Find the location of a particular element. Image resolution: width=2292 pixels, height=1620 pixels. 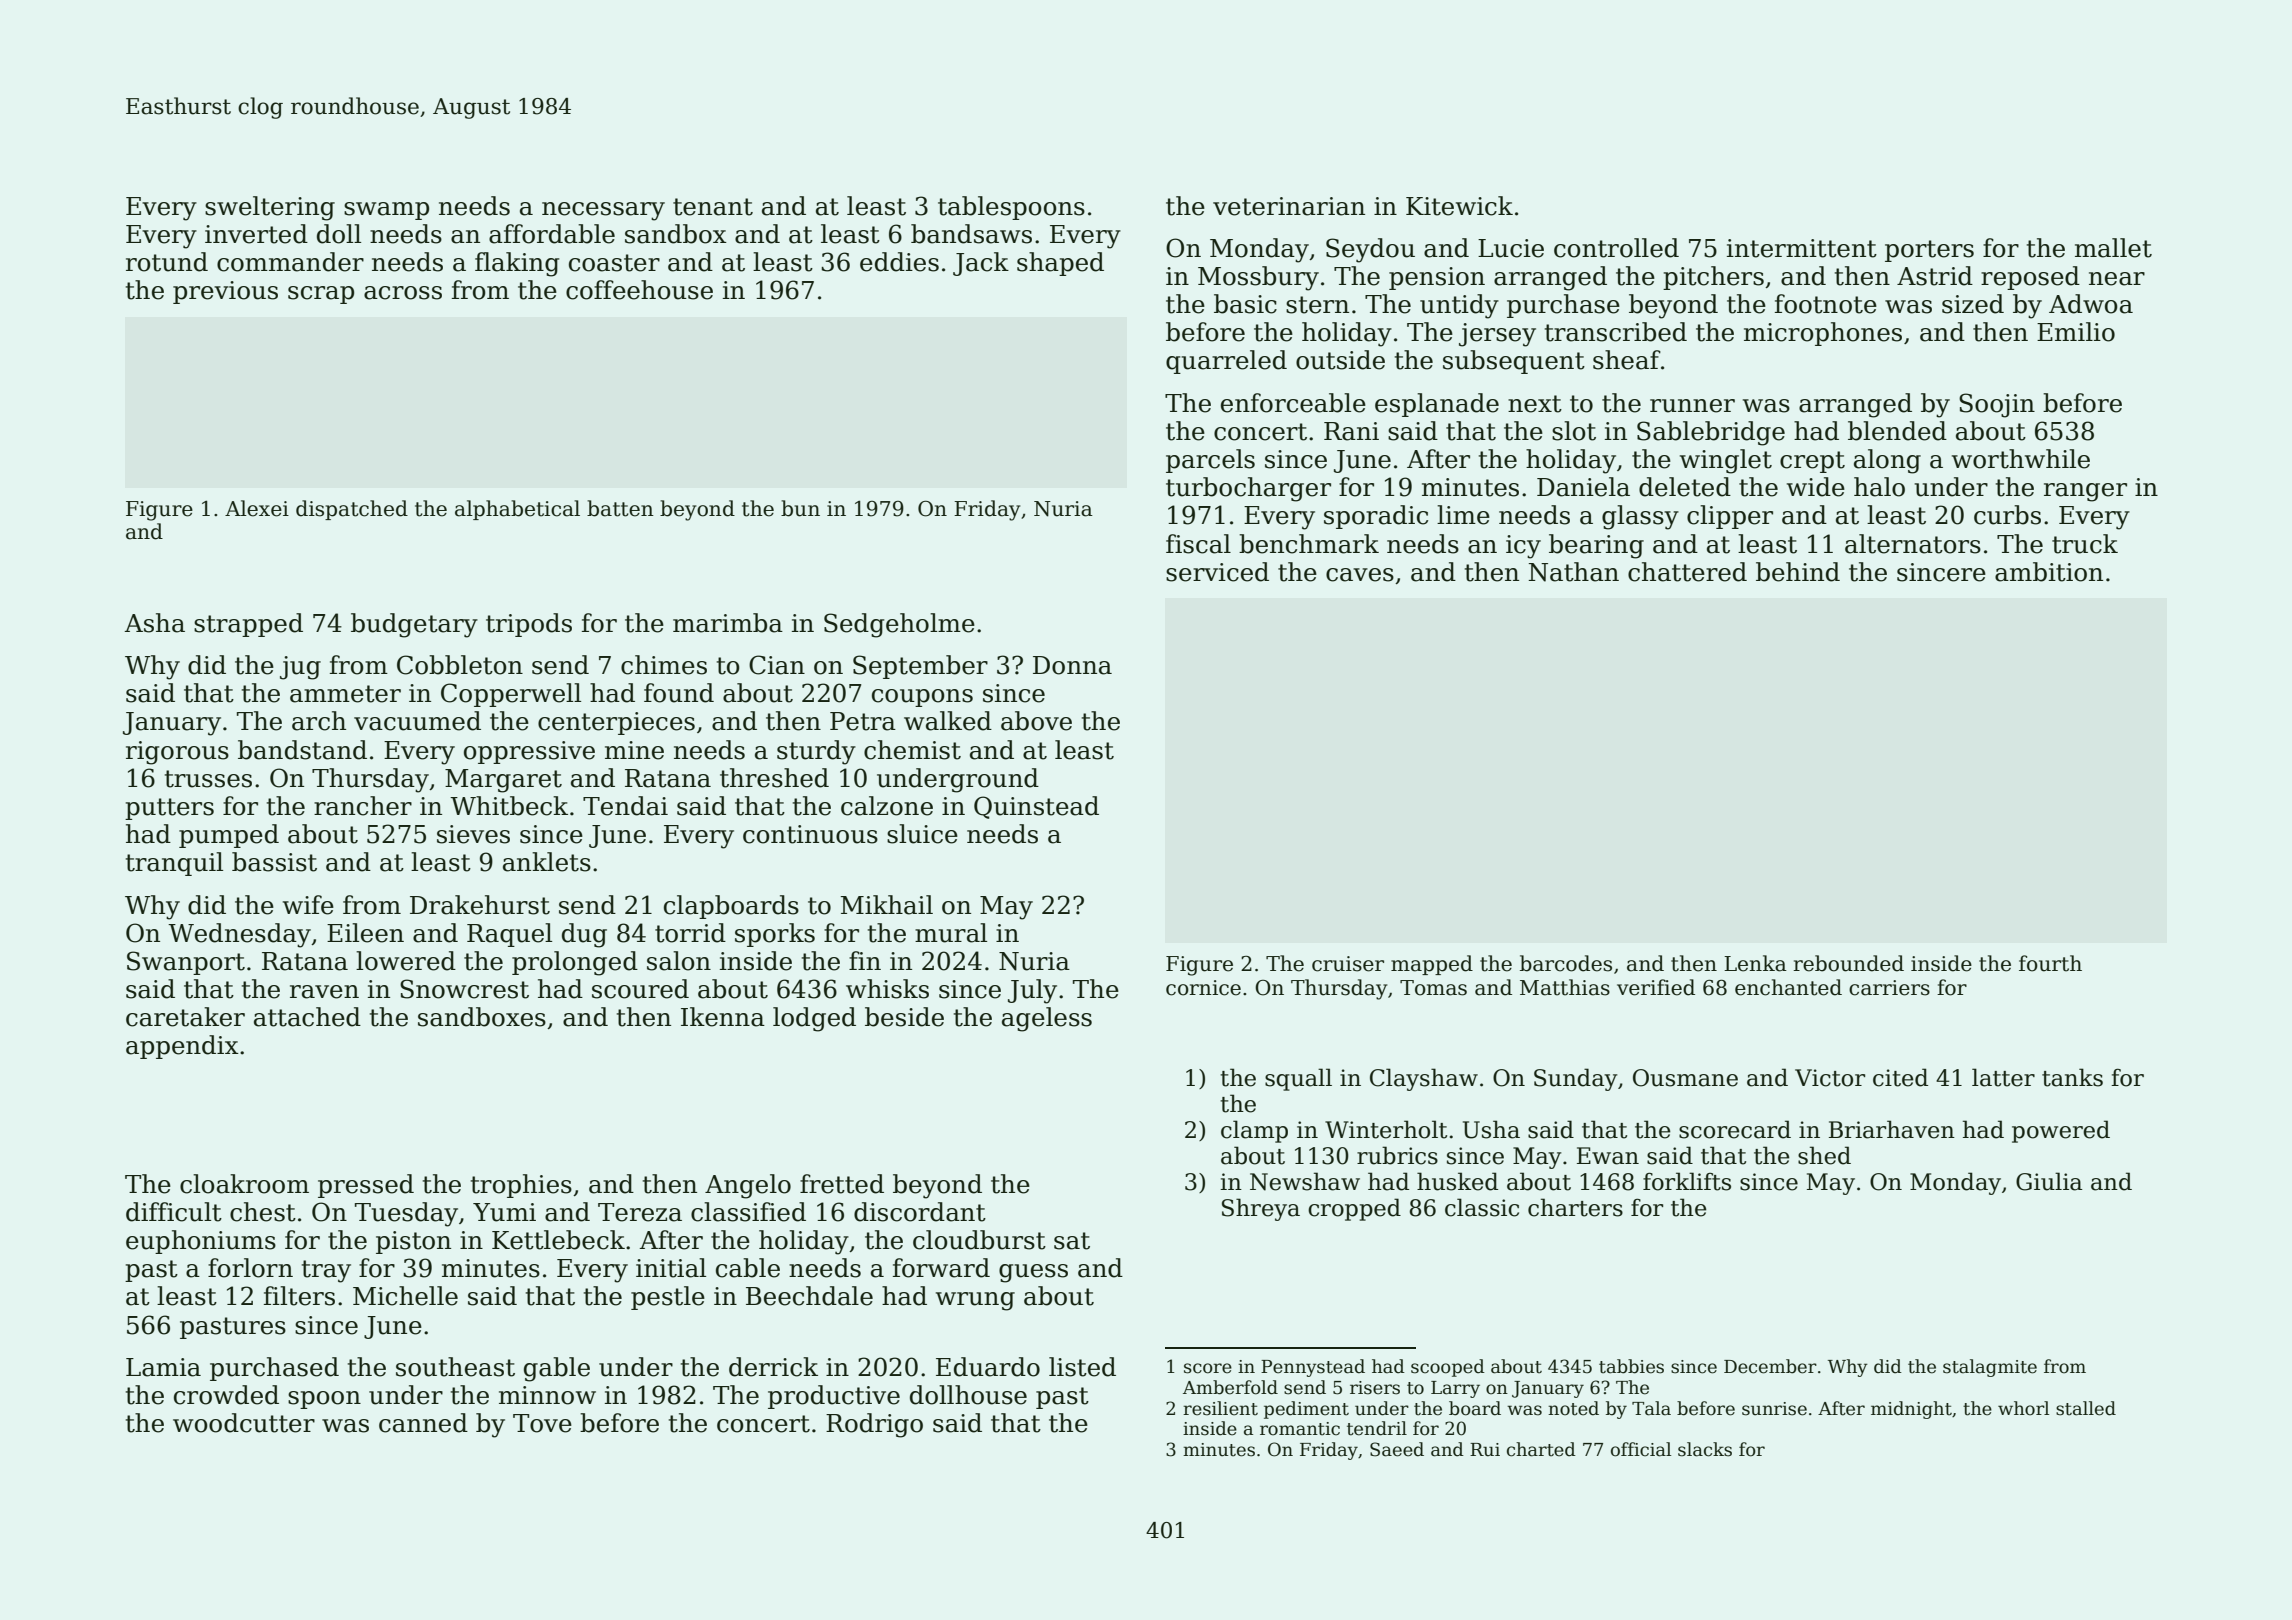

Lamia is located at coordinates (163, 1367).
